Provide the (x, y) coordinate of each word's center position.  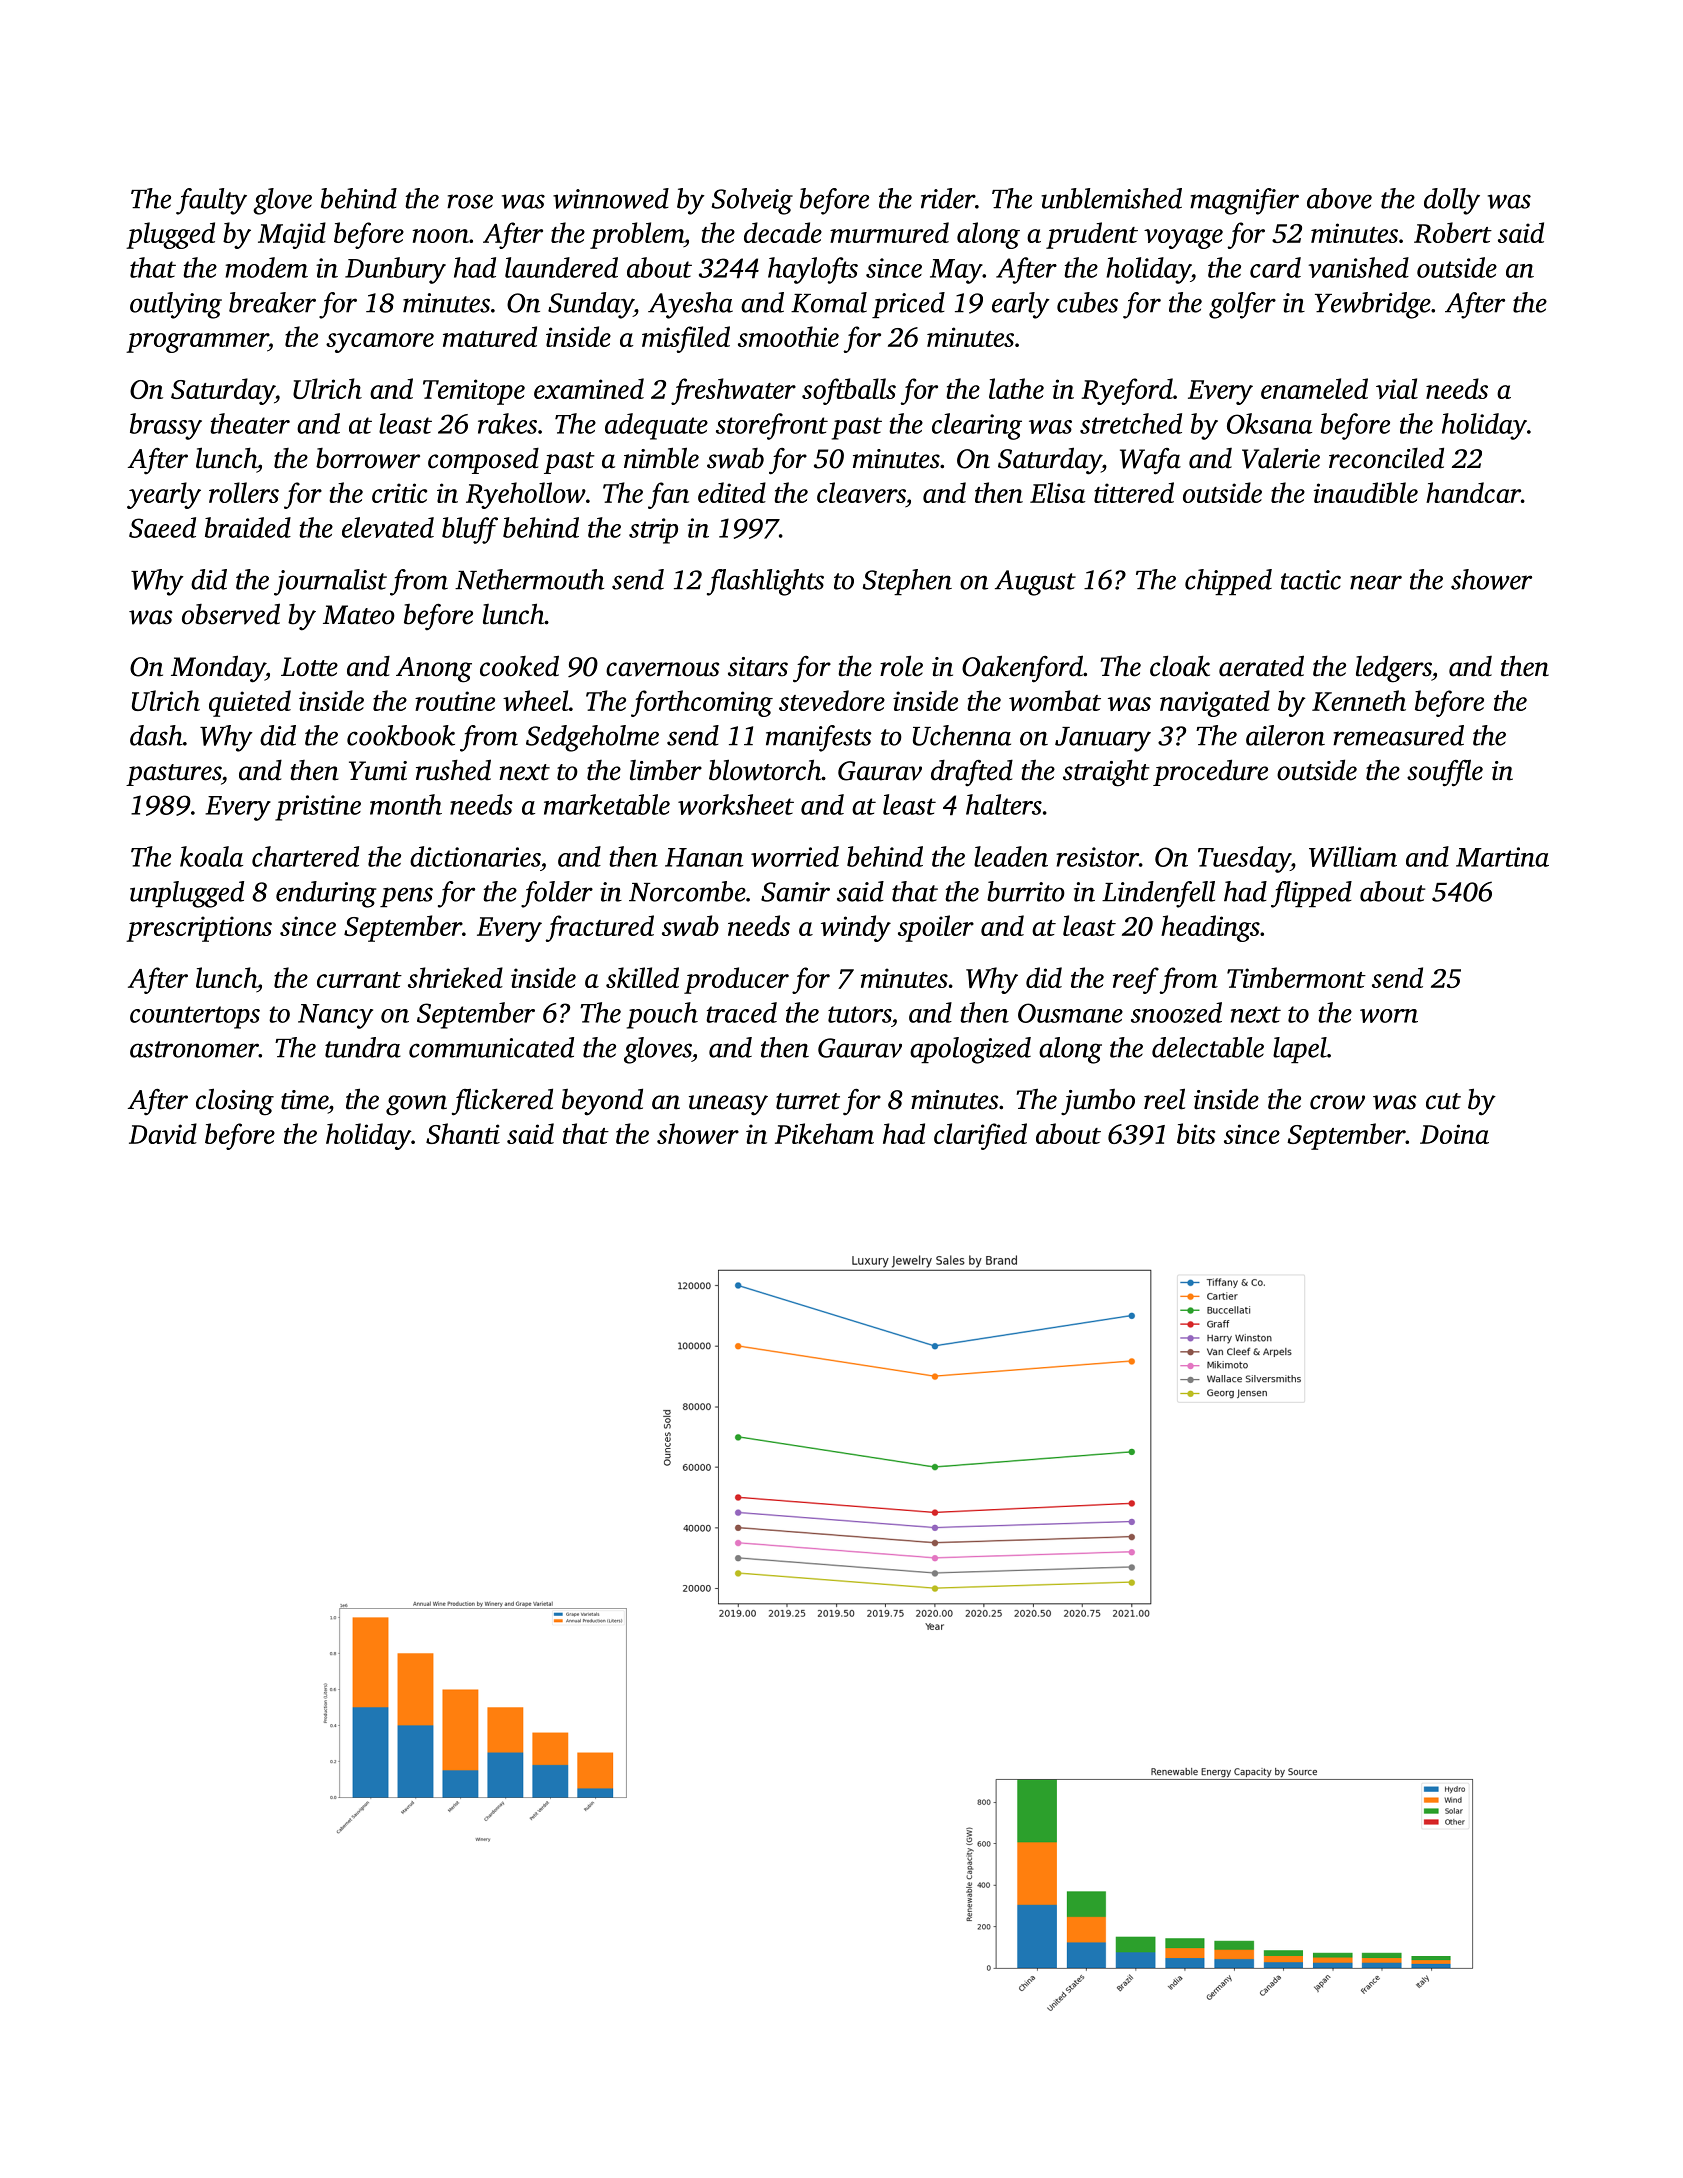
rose (470, 201)
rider (948, 198)
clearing (977, 426)
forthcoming (702, 703)
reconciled (1386, 458)
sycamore (380, 343)
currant (359, 980)
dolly (1452, 201)
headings (1210, 928)
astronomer (194, 1049)
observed (231, 614)
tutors (860, 1014)
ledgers (1394, 669)
